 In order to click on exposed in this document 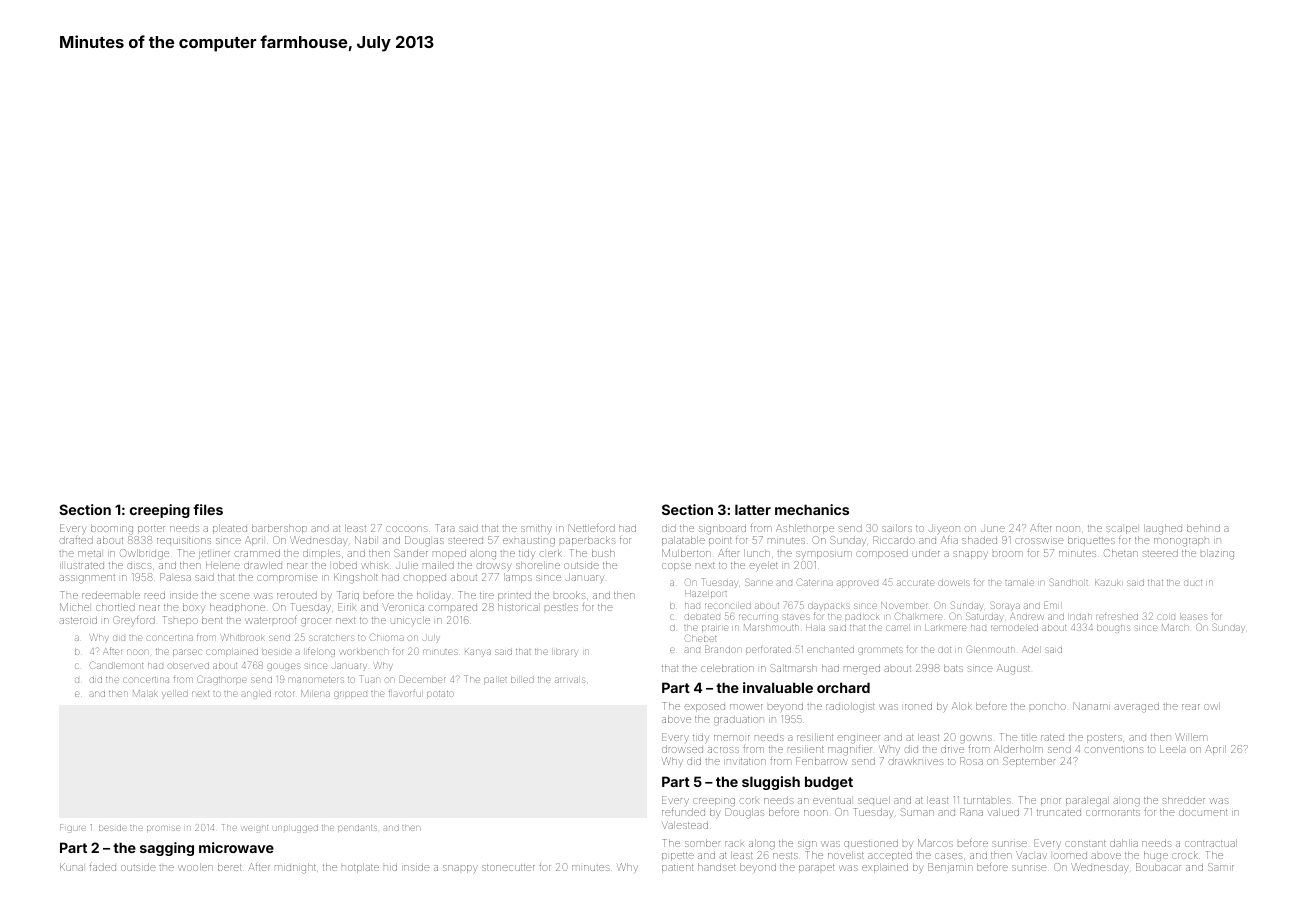, I will do `click(705, 708)`.
